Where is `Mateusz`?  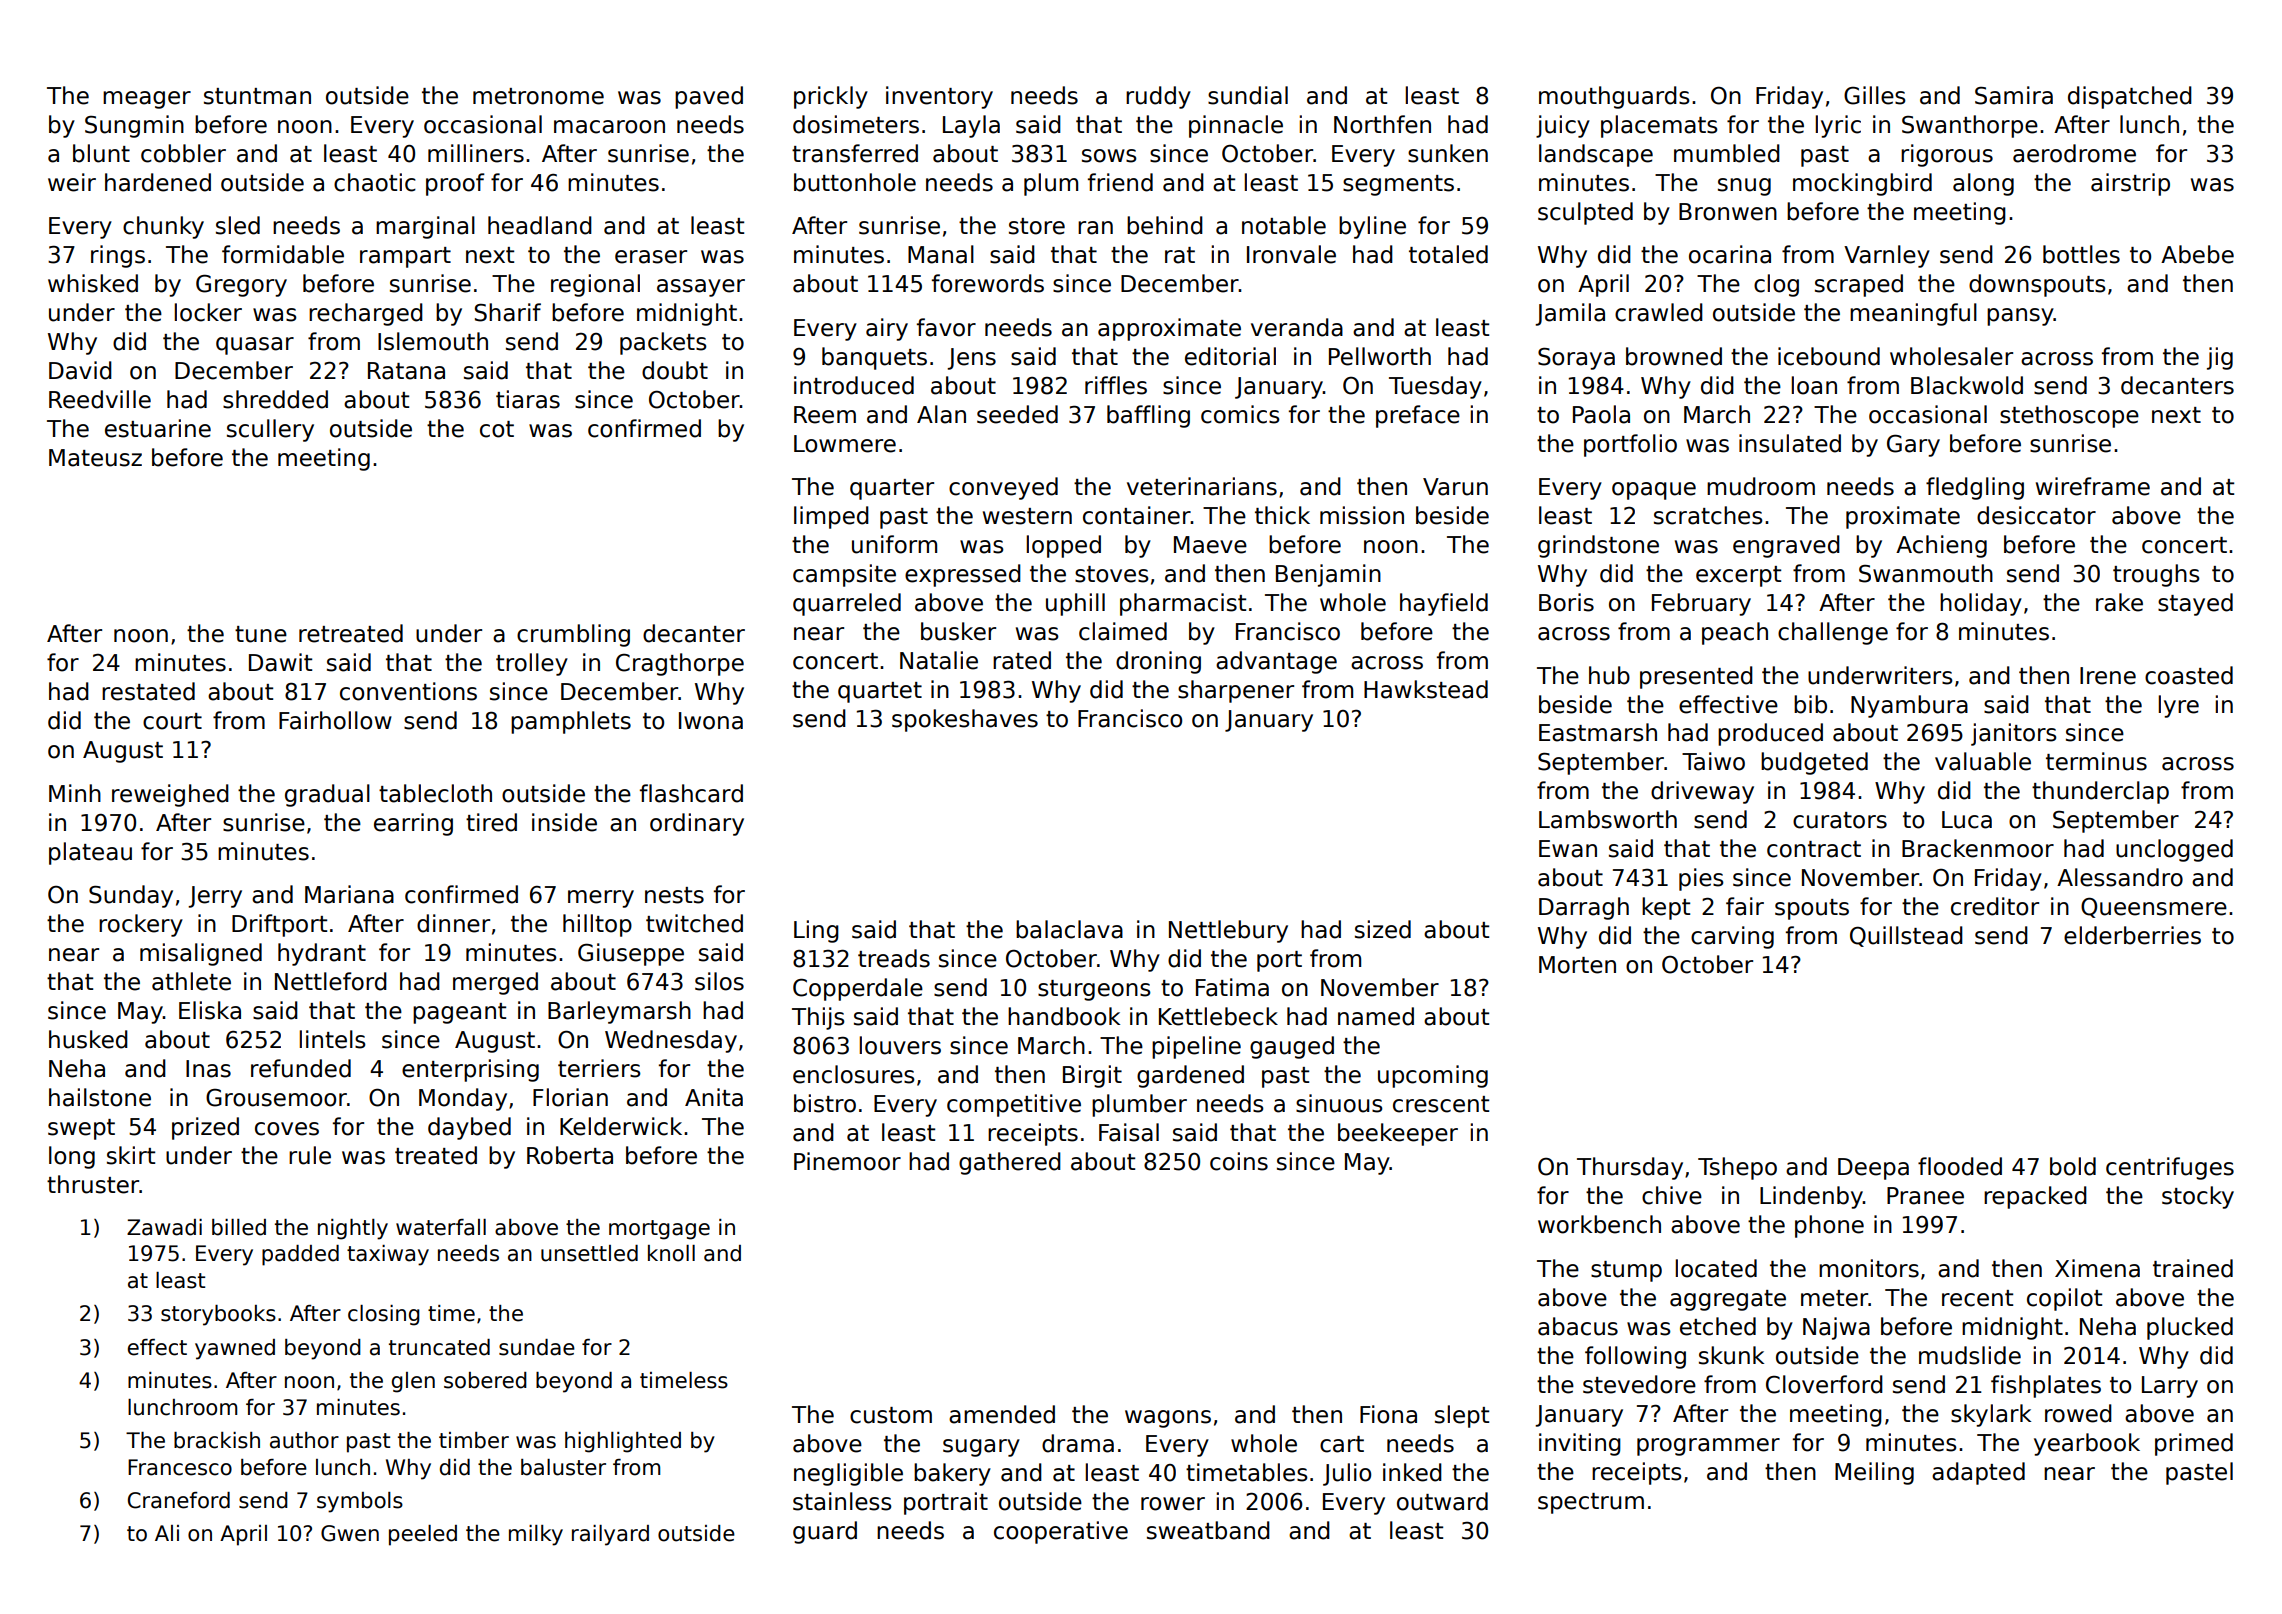 Mateusz is located at coordinates (95, 458).
